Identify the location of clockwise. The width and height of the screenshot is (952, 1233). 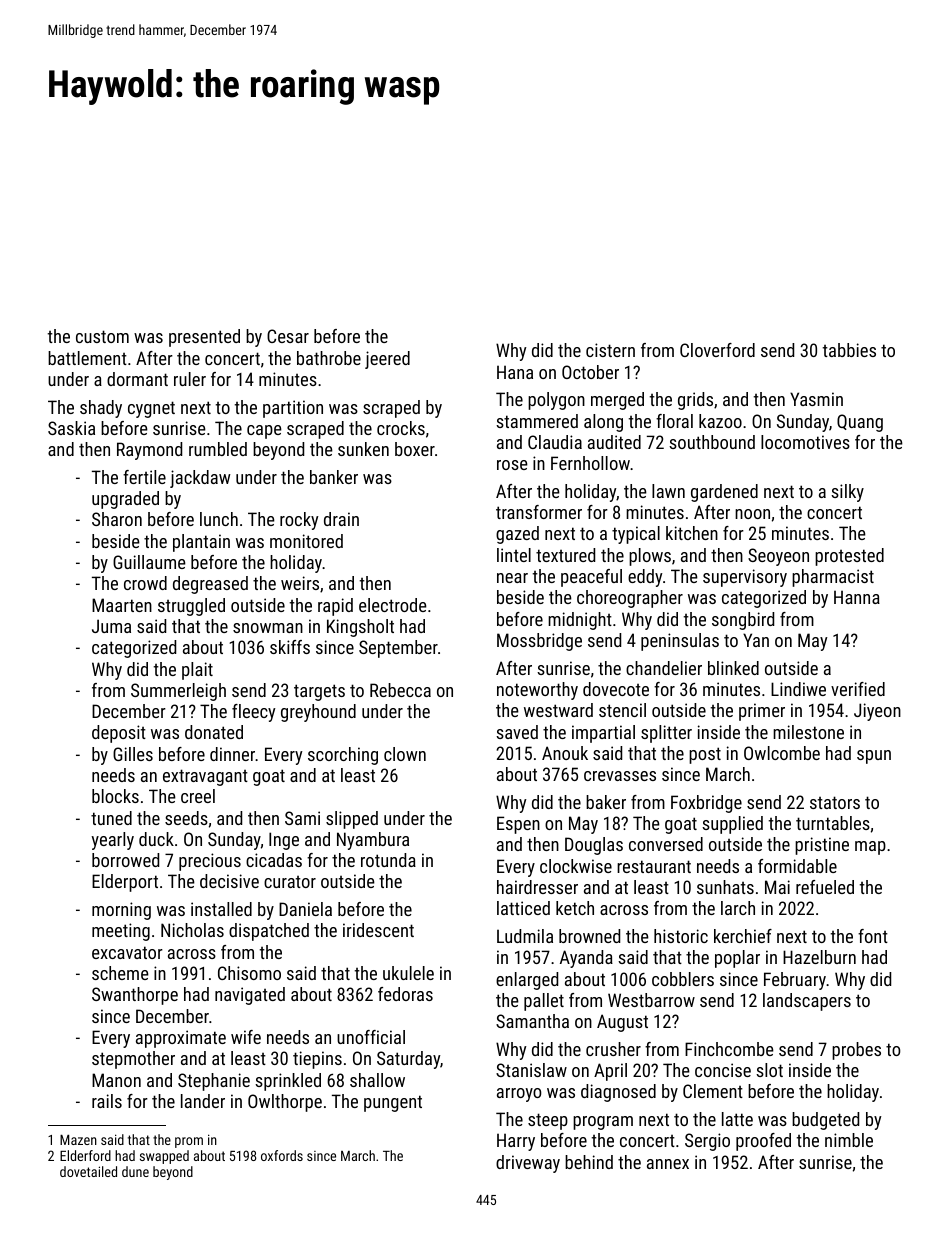
(576, 866).
